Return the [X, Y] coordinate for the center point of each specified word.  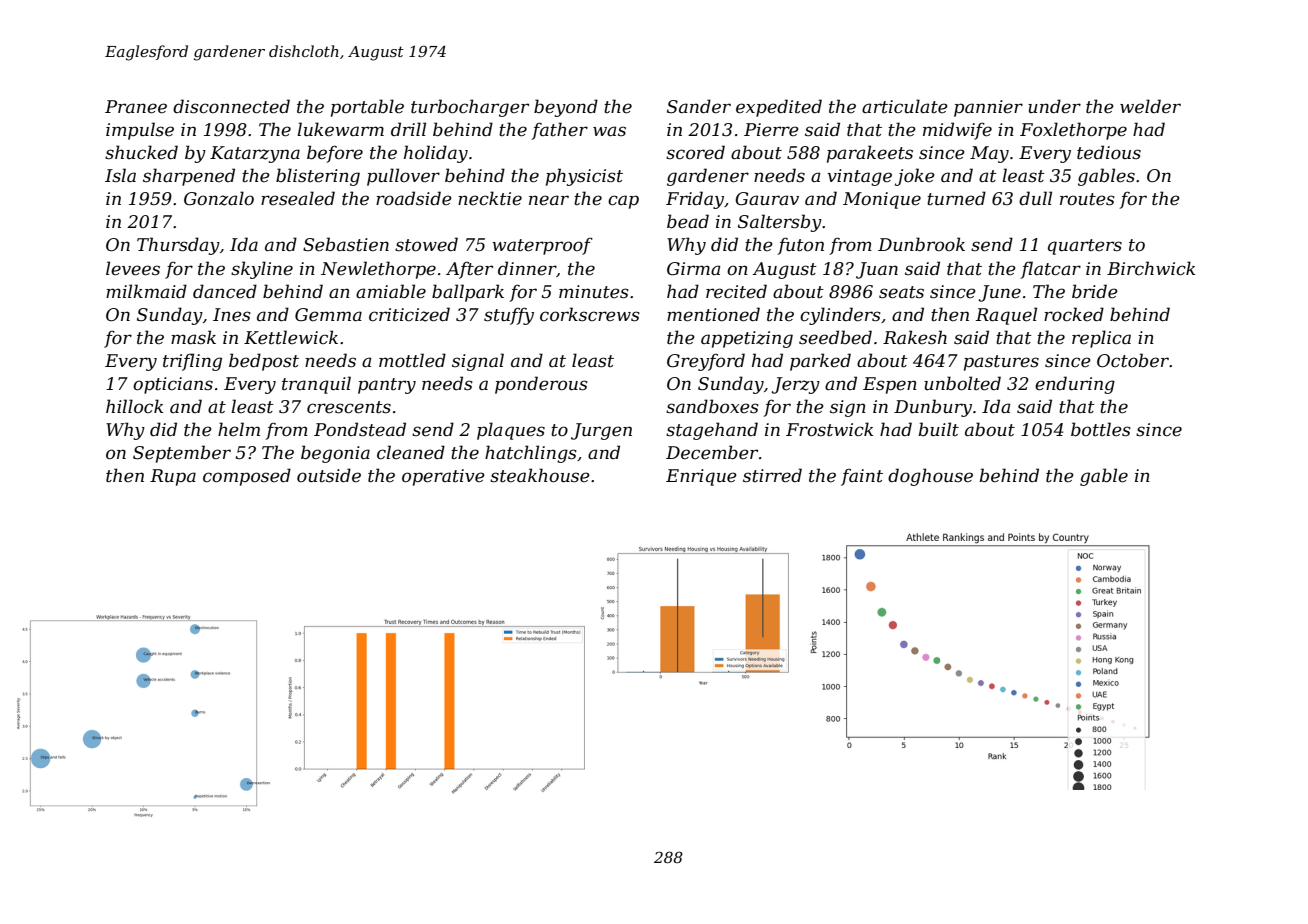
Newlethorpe [378, 270]
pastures [1001, 363]
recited [736, 291]
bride [1095, 291]
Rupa [173, 477]
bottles [1101, 429]
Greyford [706, 362]
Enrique [701, 477]
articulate [905, 106]
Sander [699, 106]
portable [367, 108]
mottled [412, 360]
